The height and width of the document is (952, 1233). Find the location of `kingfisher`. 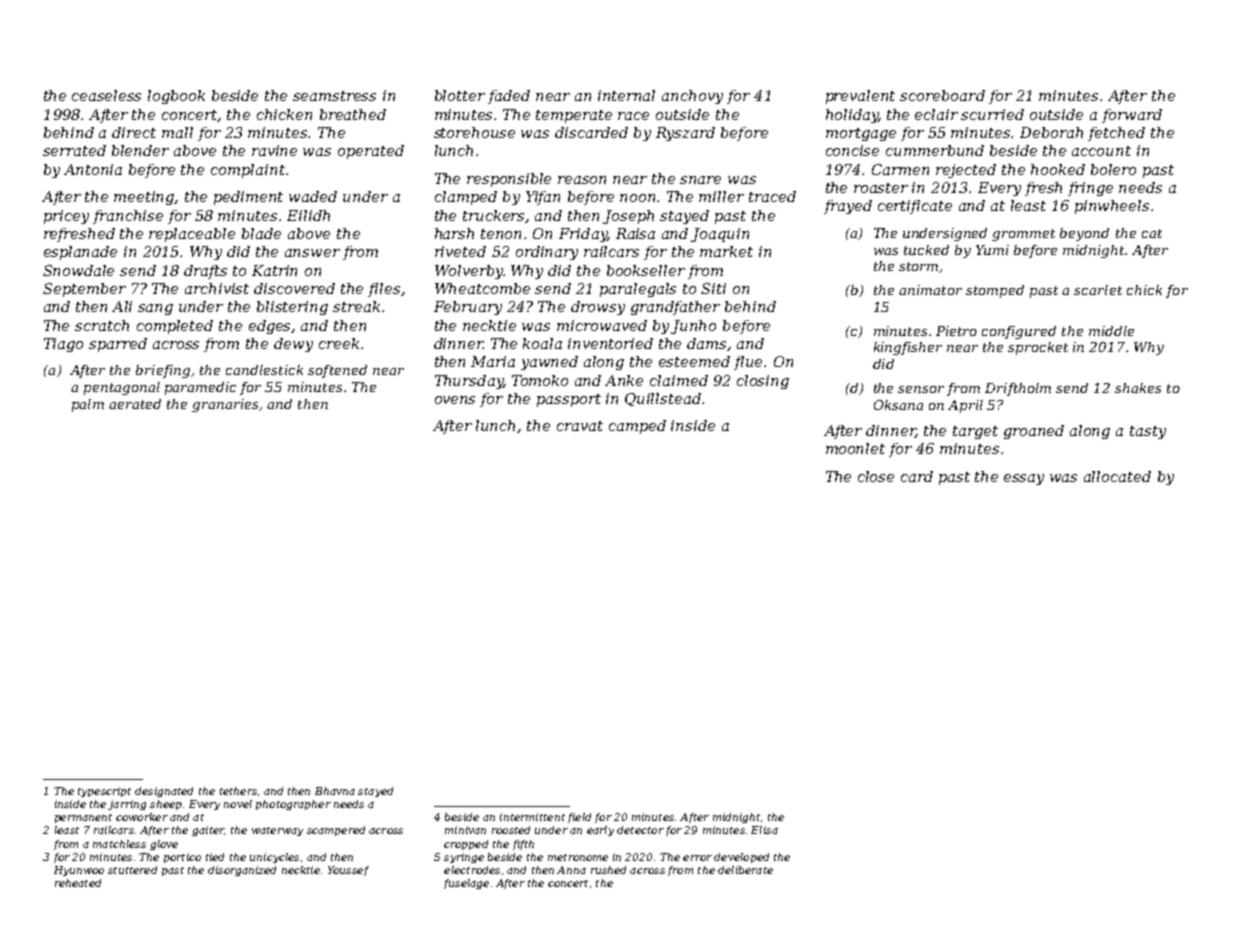

kingfisher is located at coordinates (908, 348).
